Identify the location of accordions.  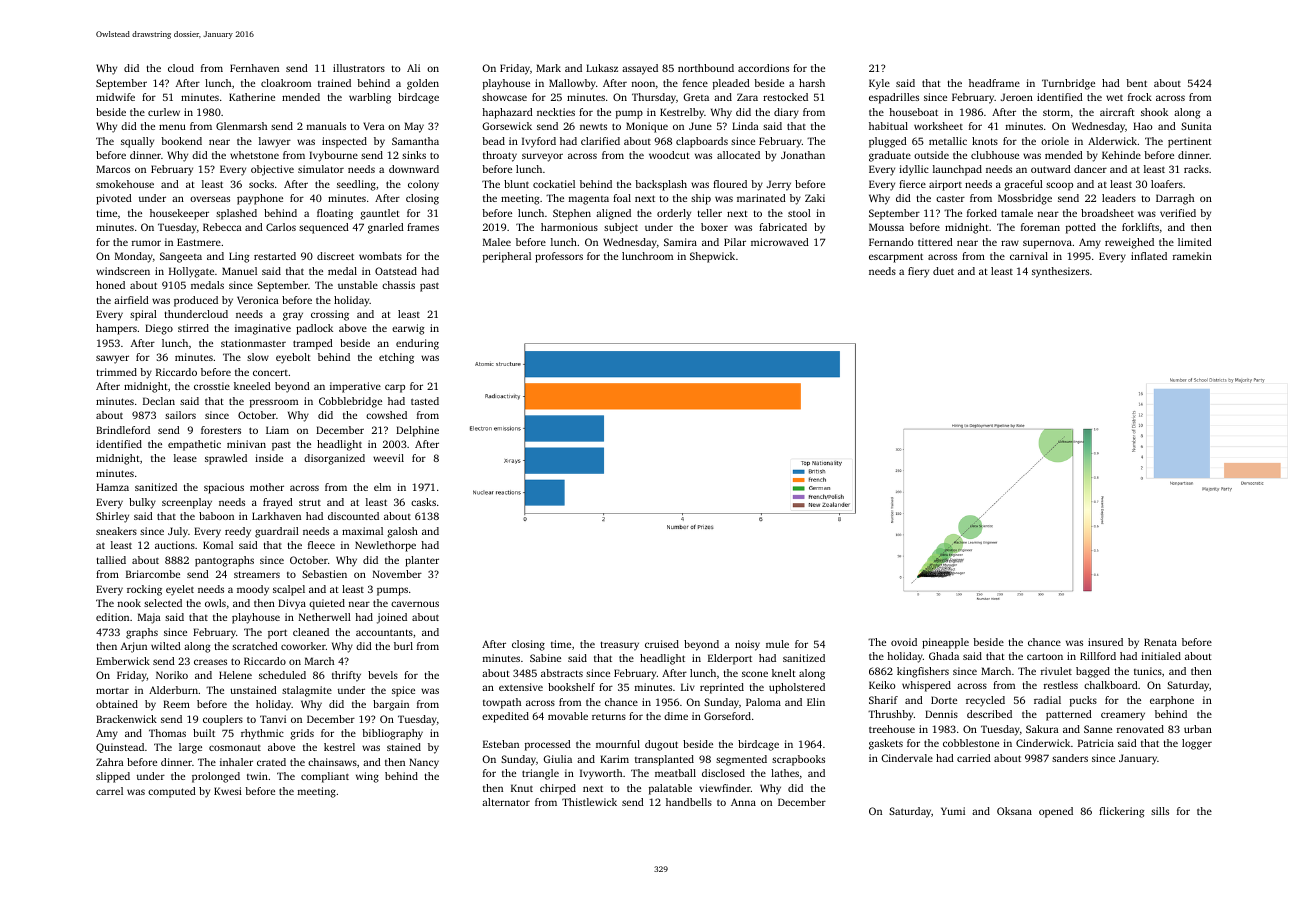
(763, 68).
